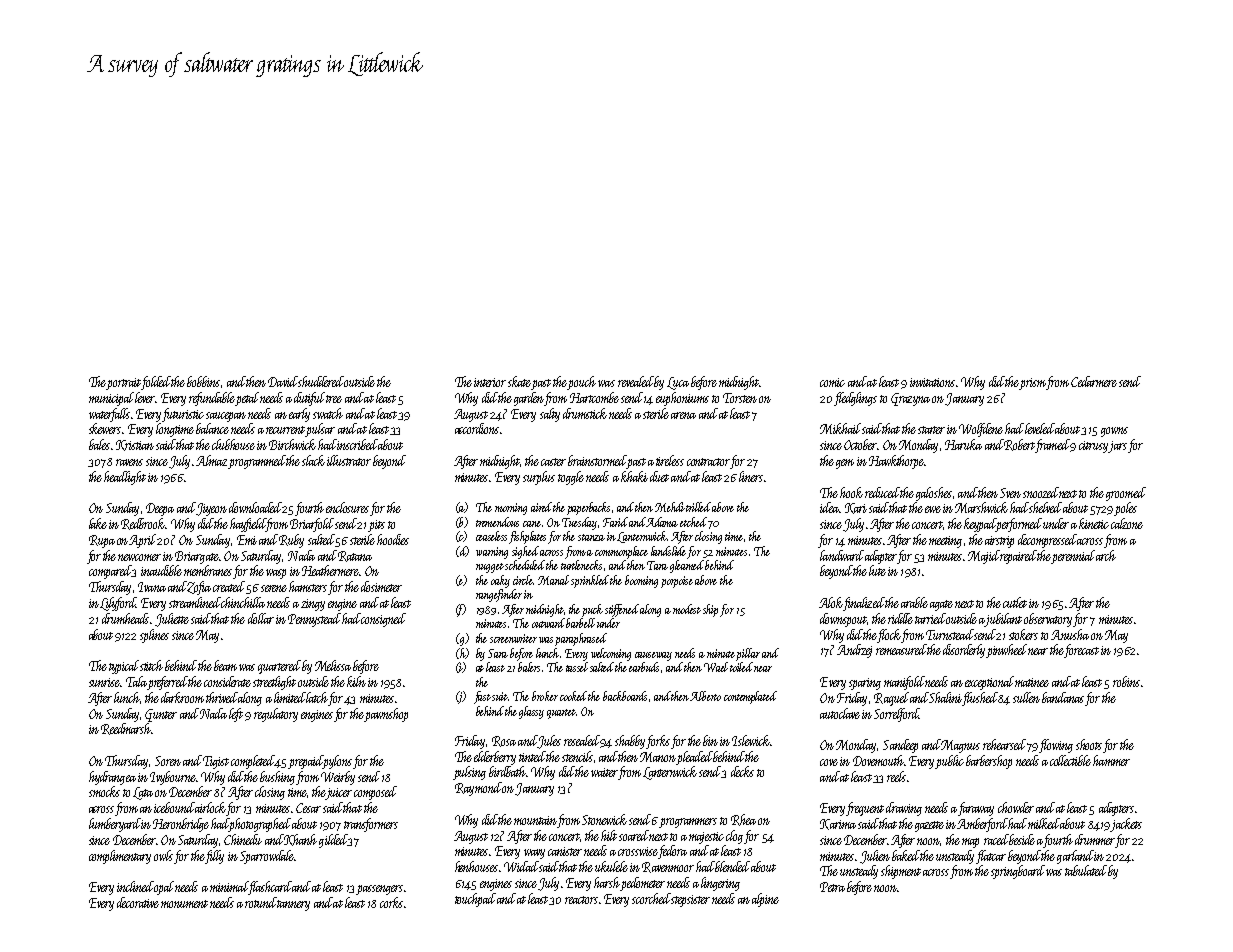 The image size is (1233, 952). I want to click on performed, so click(1019, 525).
